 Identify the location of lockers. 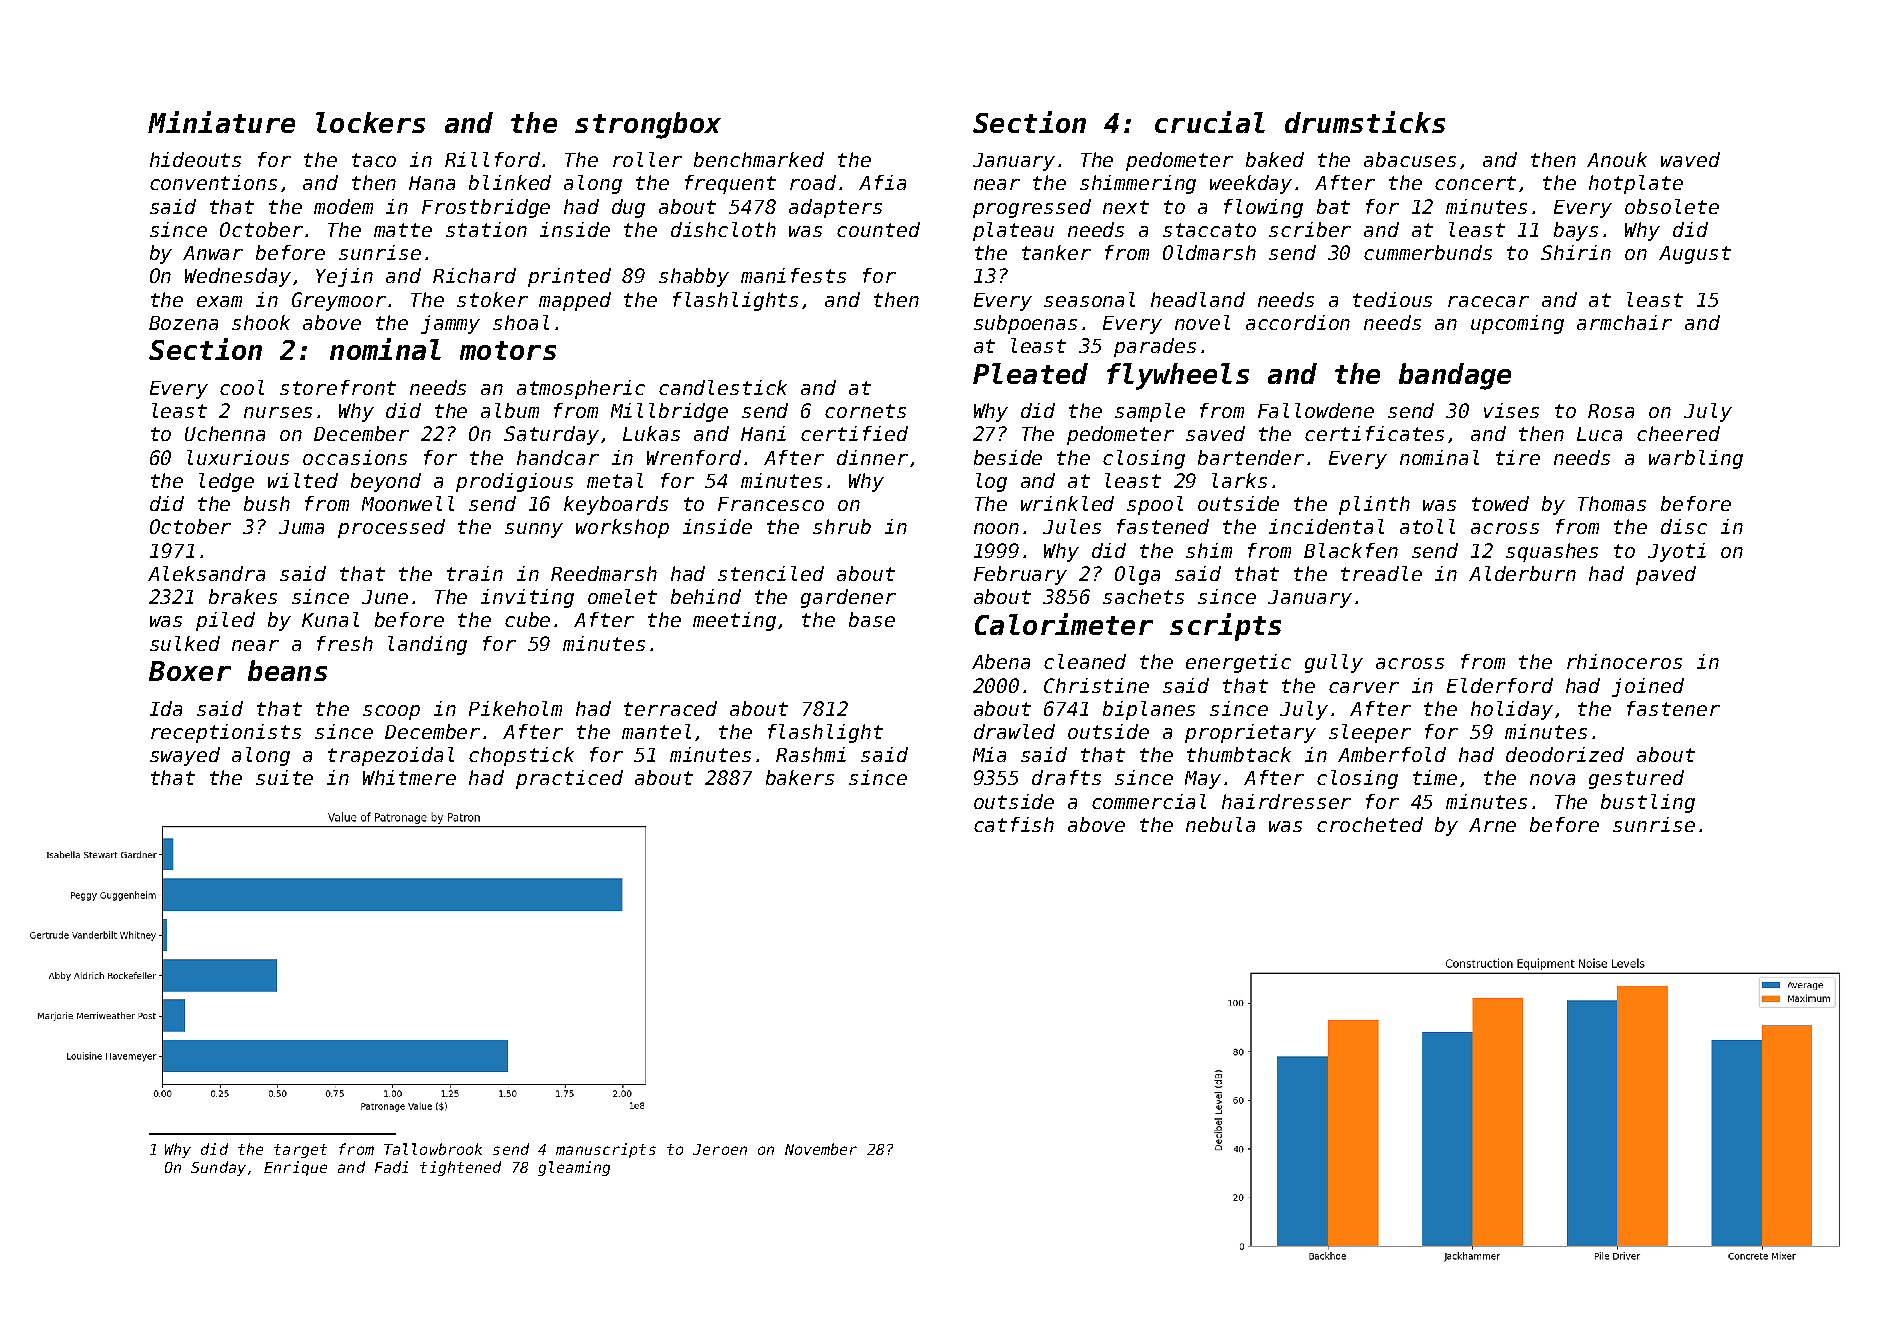
(370, 122).
